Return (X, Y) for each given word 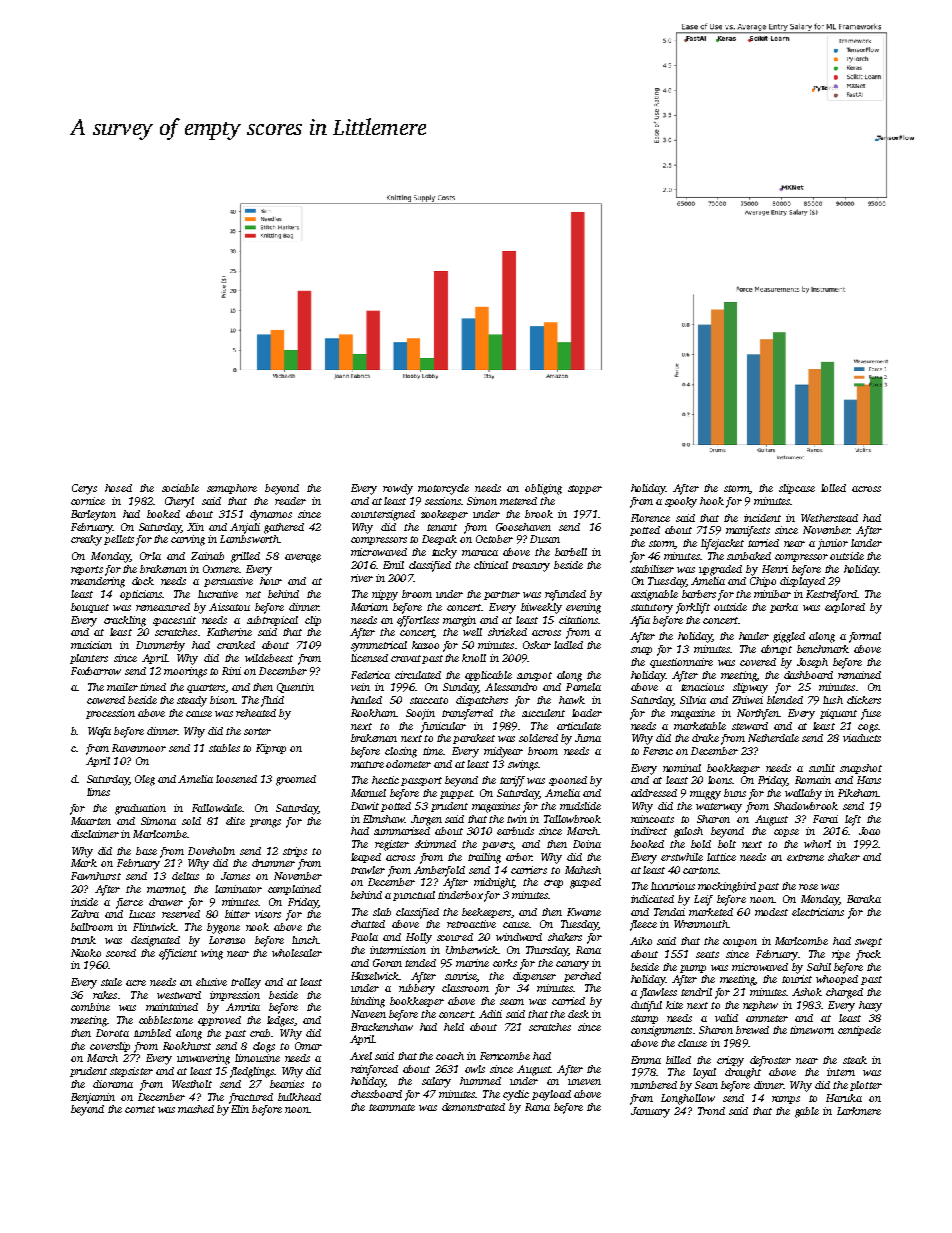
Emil (393, 565)
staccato (429, 700)
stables (224, 748)
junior (833, 544)
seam (512, 1002)
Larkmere (859, 1111)
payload (551, 1095)
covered (758, 662)
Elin (240, 1109)
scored (121, 953)
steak (855, 1060)
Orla (150, 556)
